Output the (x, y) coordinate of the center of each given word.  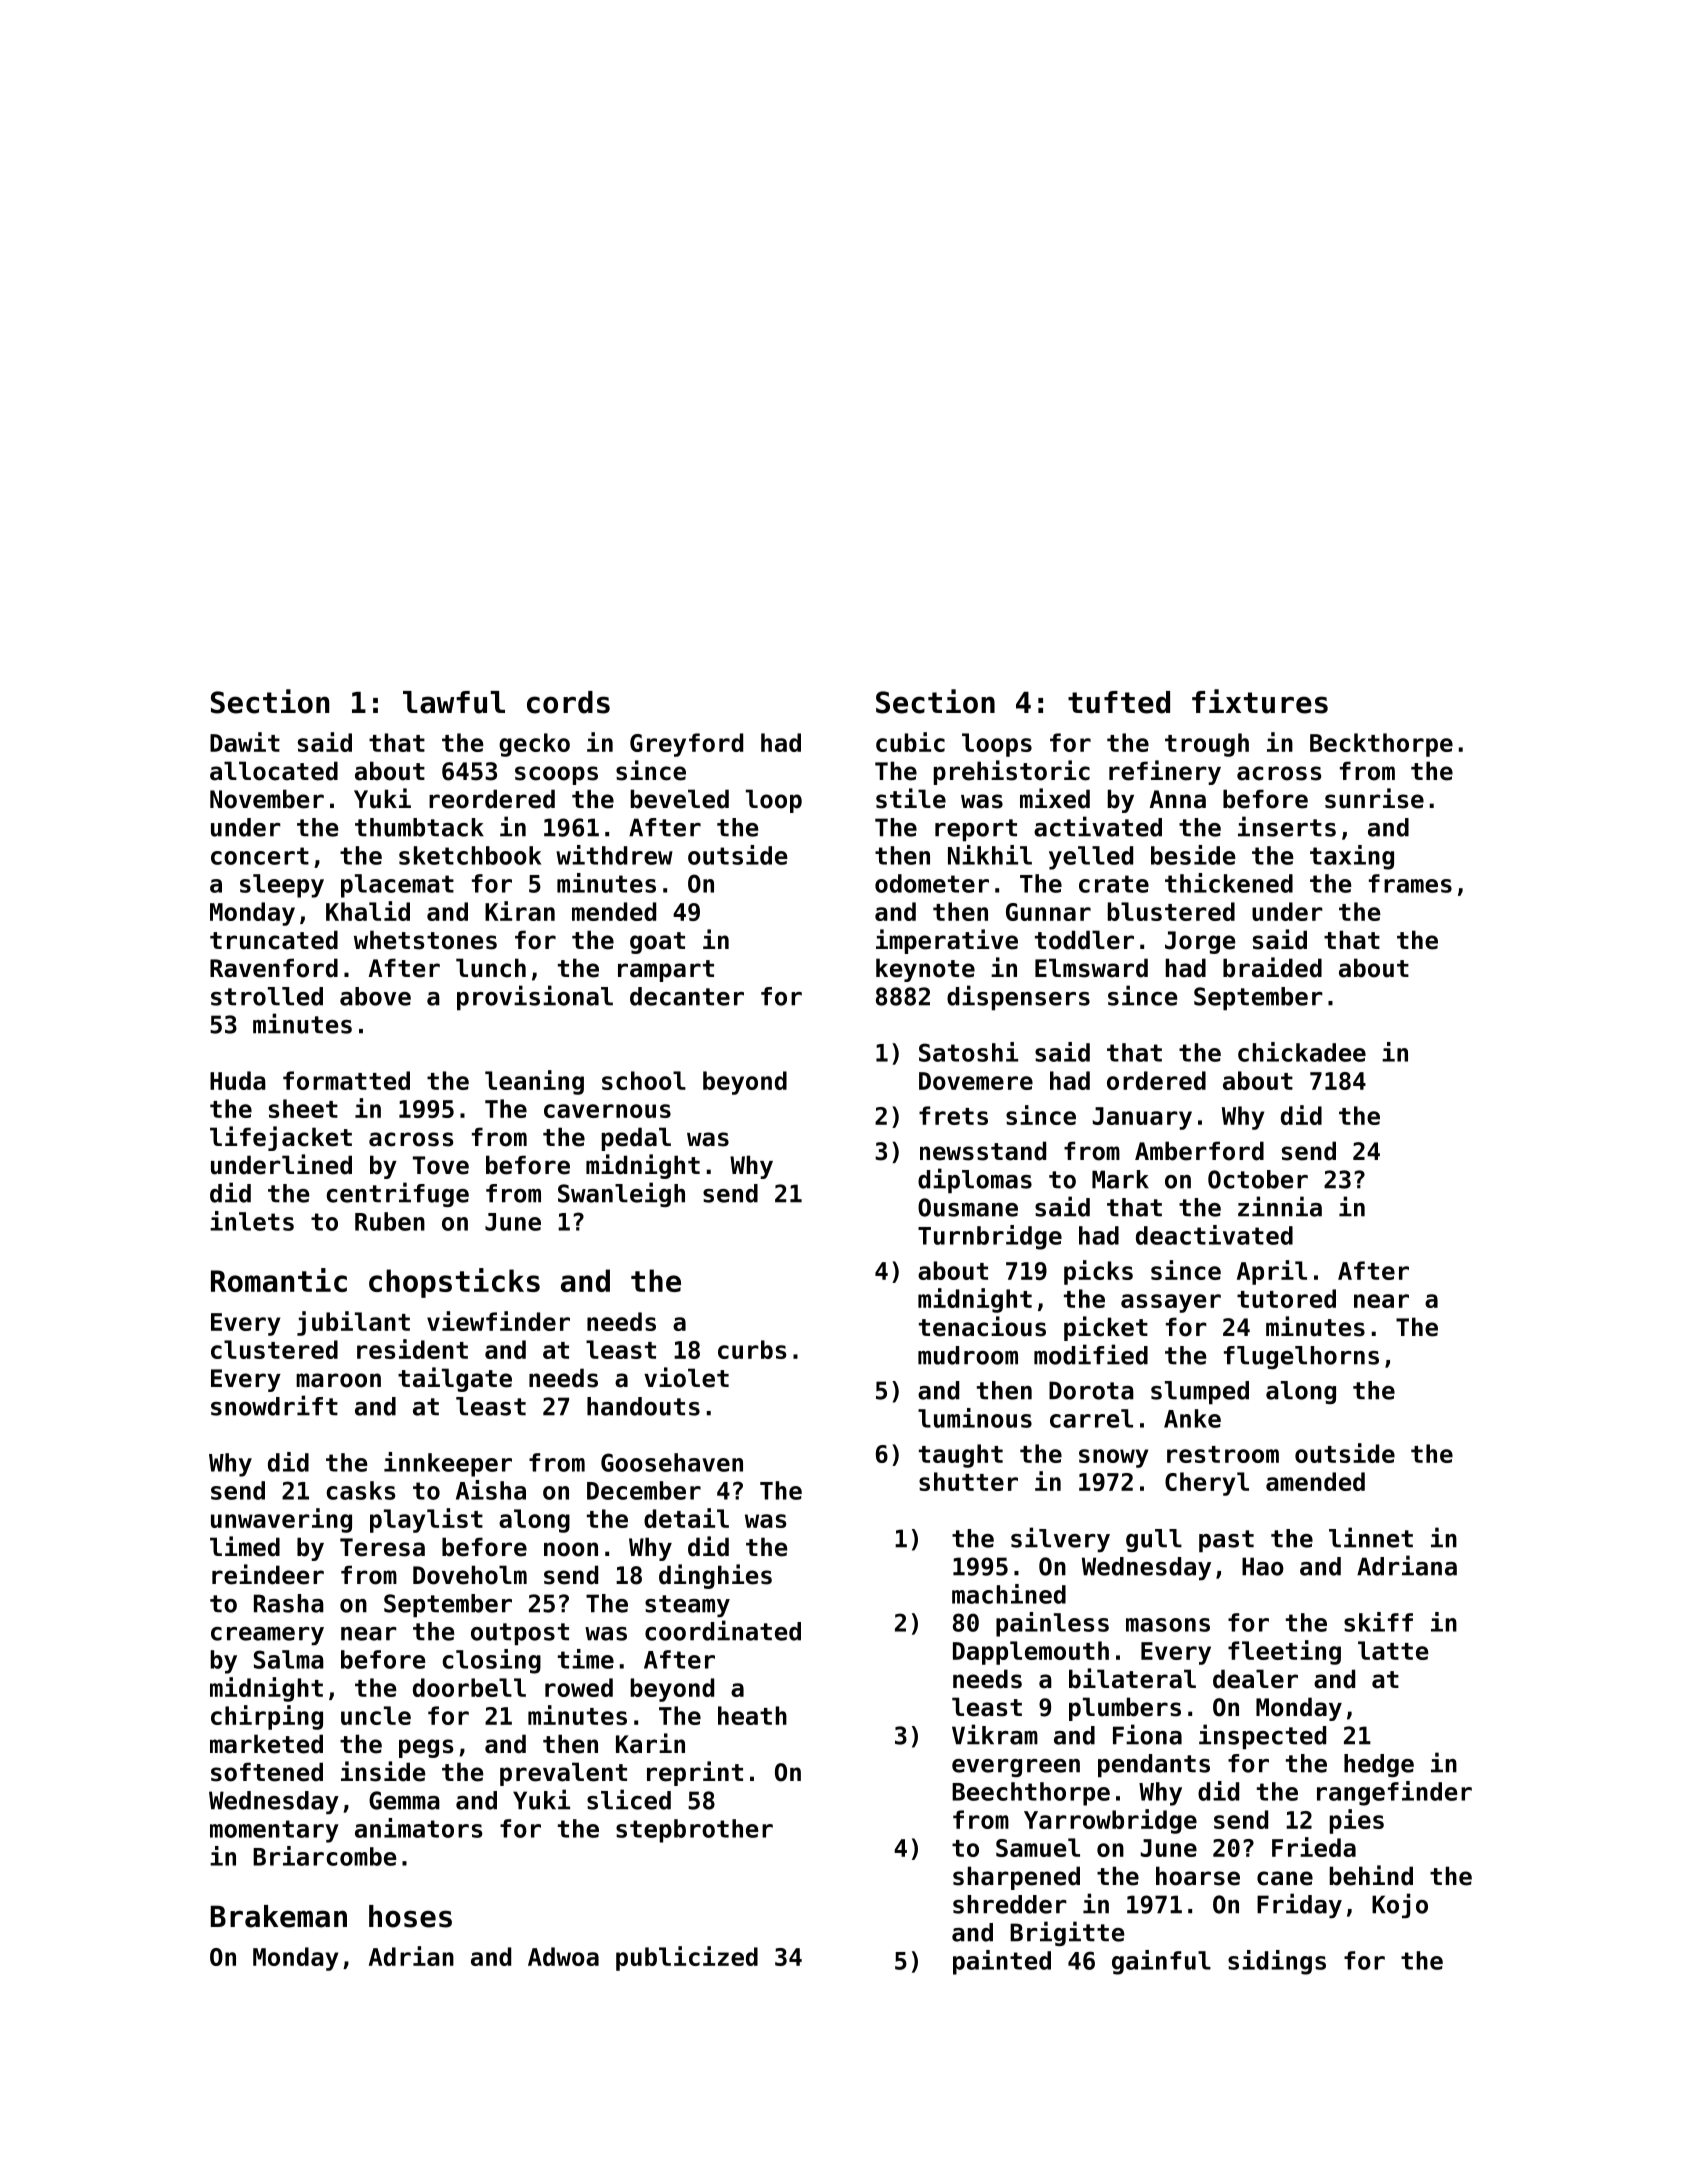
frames (1410, 883)
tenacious (982, 1326)
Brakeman (279, 1916)
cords (568, 702)
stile (911, 798)
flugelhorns (1301, 1357)
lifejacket (281, 1138)
